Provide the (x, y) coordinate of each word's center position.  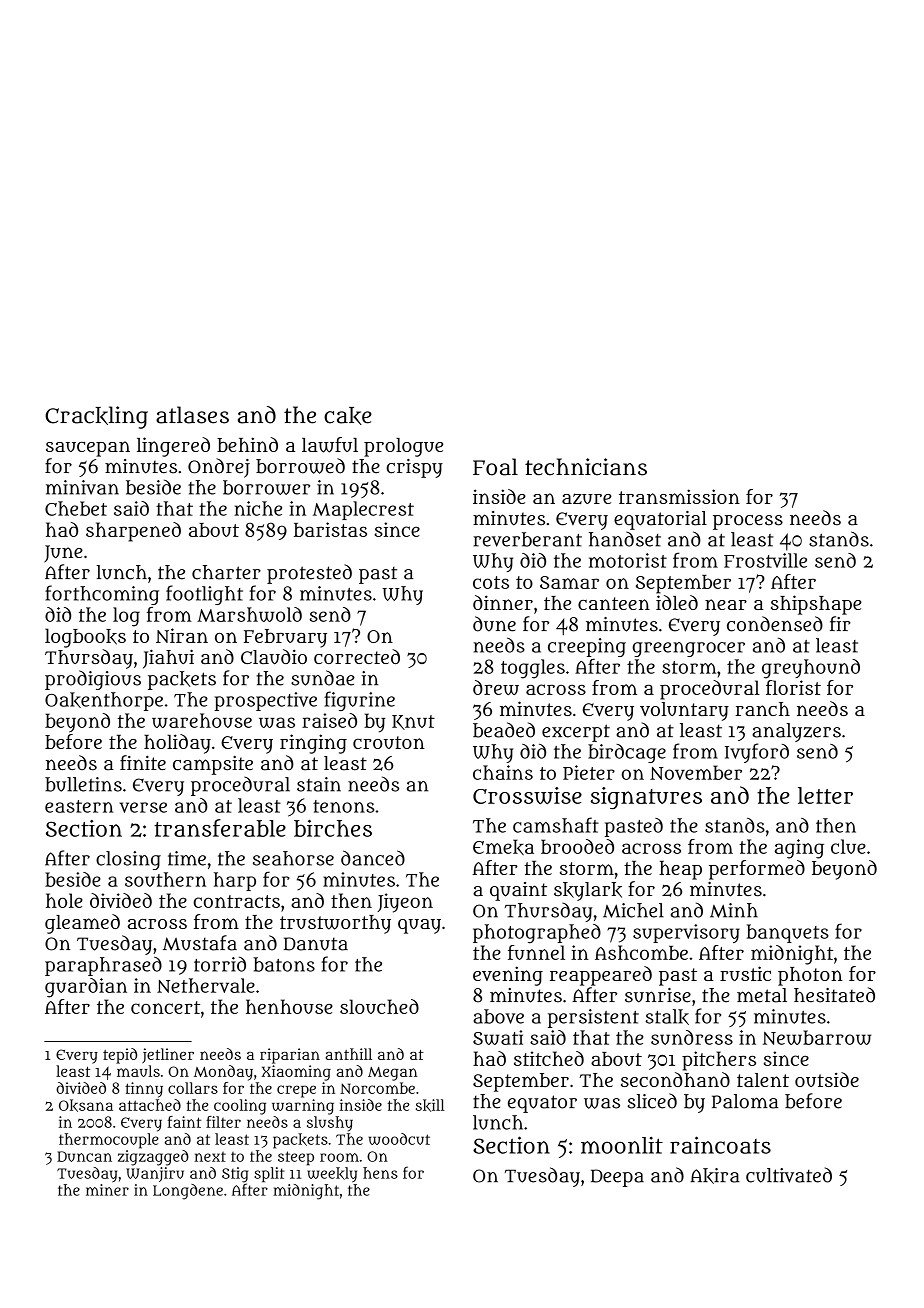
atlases (192, 415)
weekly (332, 1175)
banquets (788, 933)
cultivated (789, 1175)
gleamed (82, 924)
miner (107, 1190)
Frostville (765, 560)
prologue (403, 447)
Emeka (503, 847)
